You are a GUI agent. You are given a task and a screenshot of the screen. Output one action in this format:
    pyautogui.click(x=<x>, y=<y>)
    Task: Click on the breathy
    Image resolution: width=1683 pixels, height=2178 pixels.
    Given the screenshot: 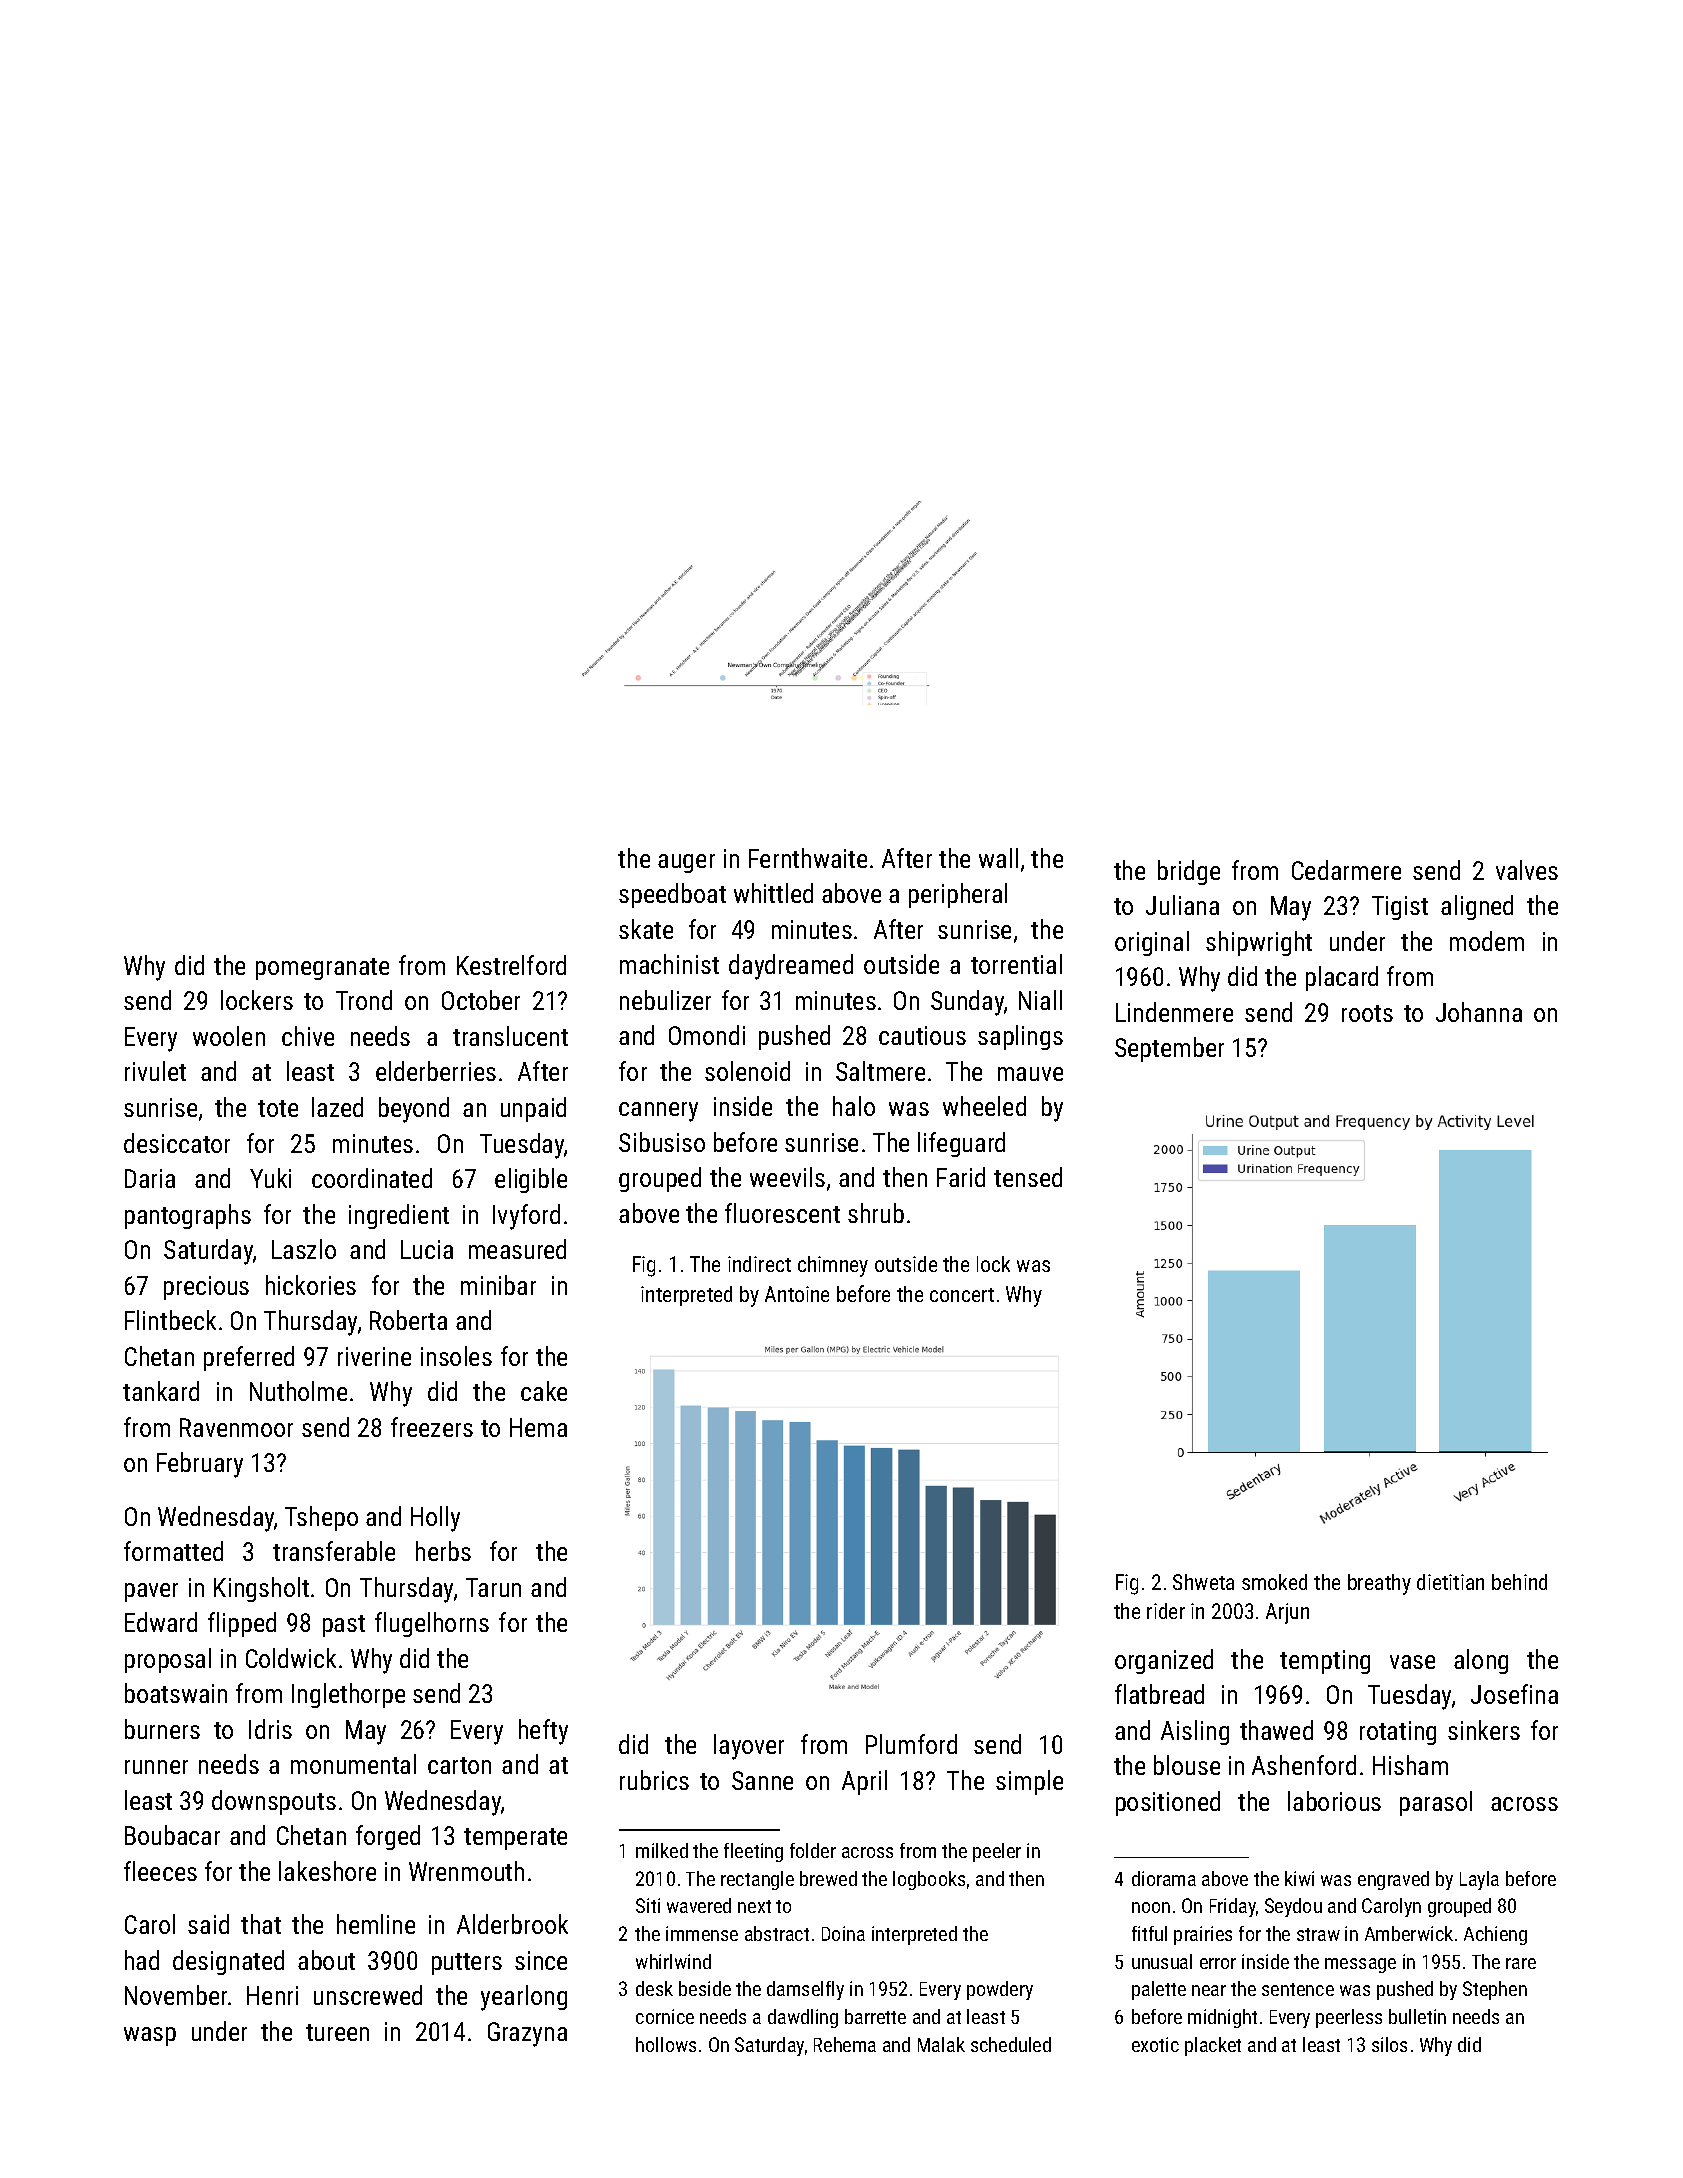 What is the action you would take?
    pyautogui.click(x=1379, y=1584)
